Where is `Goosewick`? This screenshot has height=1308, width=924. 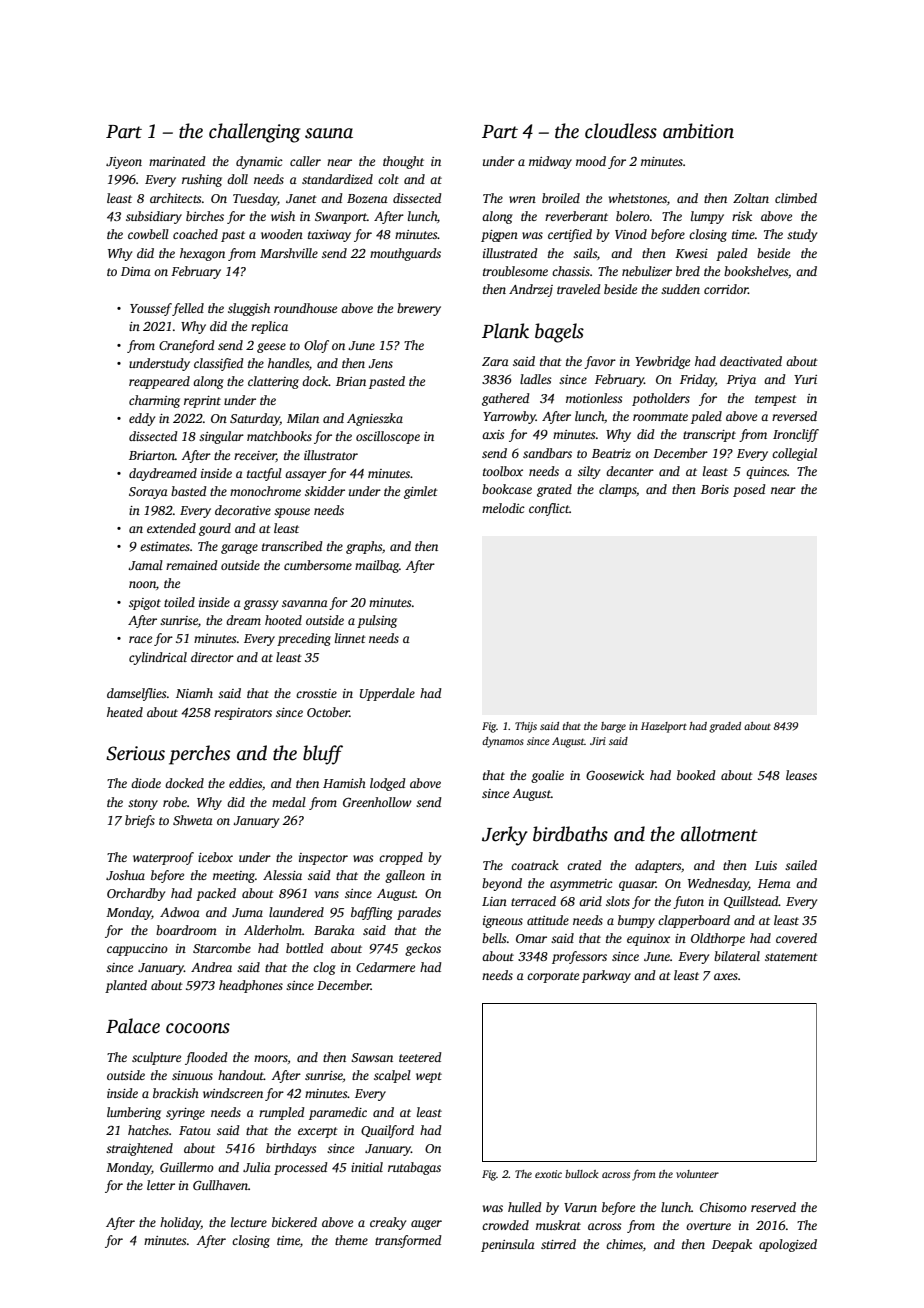
Goosewick is located at coordinates (615, 775).
